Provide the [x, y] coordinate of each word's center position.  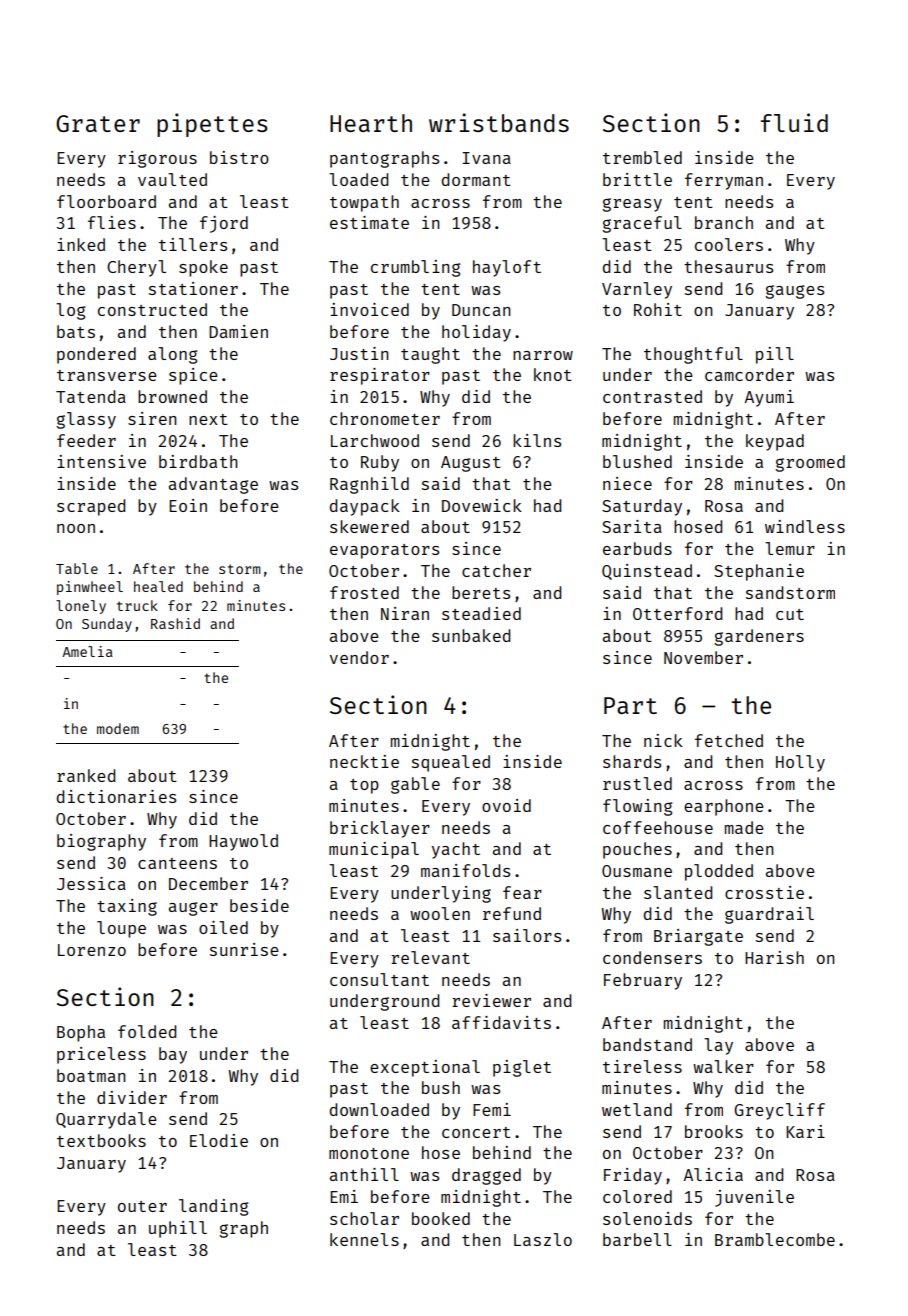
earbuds [637, 548]
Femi [492, 1109]
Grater [98, 123]
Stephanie [759, 572]
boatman [91, 1075]
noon [76, 528]
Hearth [371, 123]
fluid [794, 122]
